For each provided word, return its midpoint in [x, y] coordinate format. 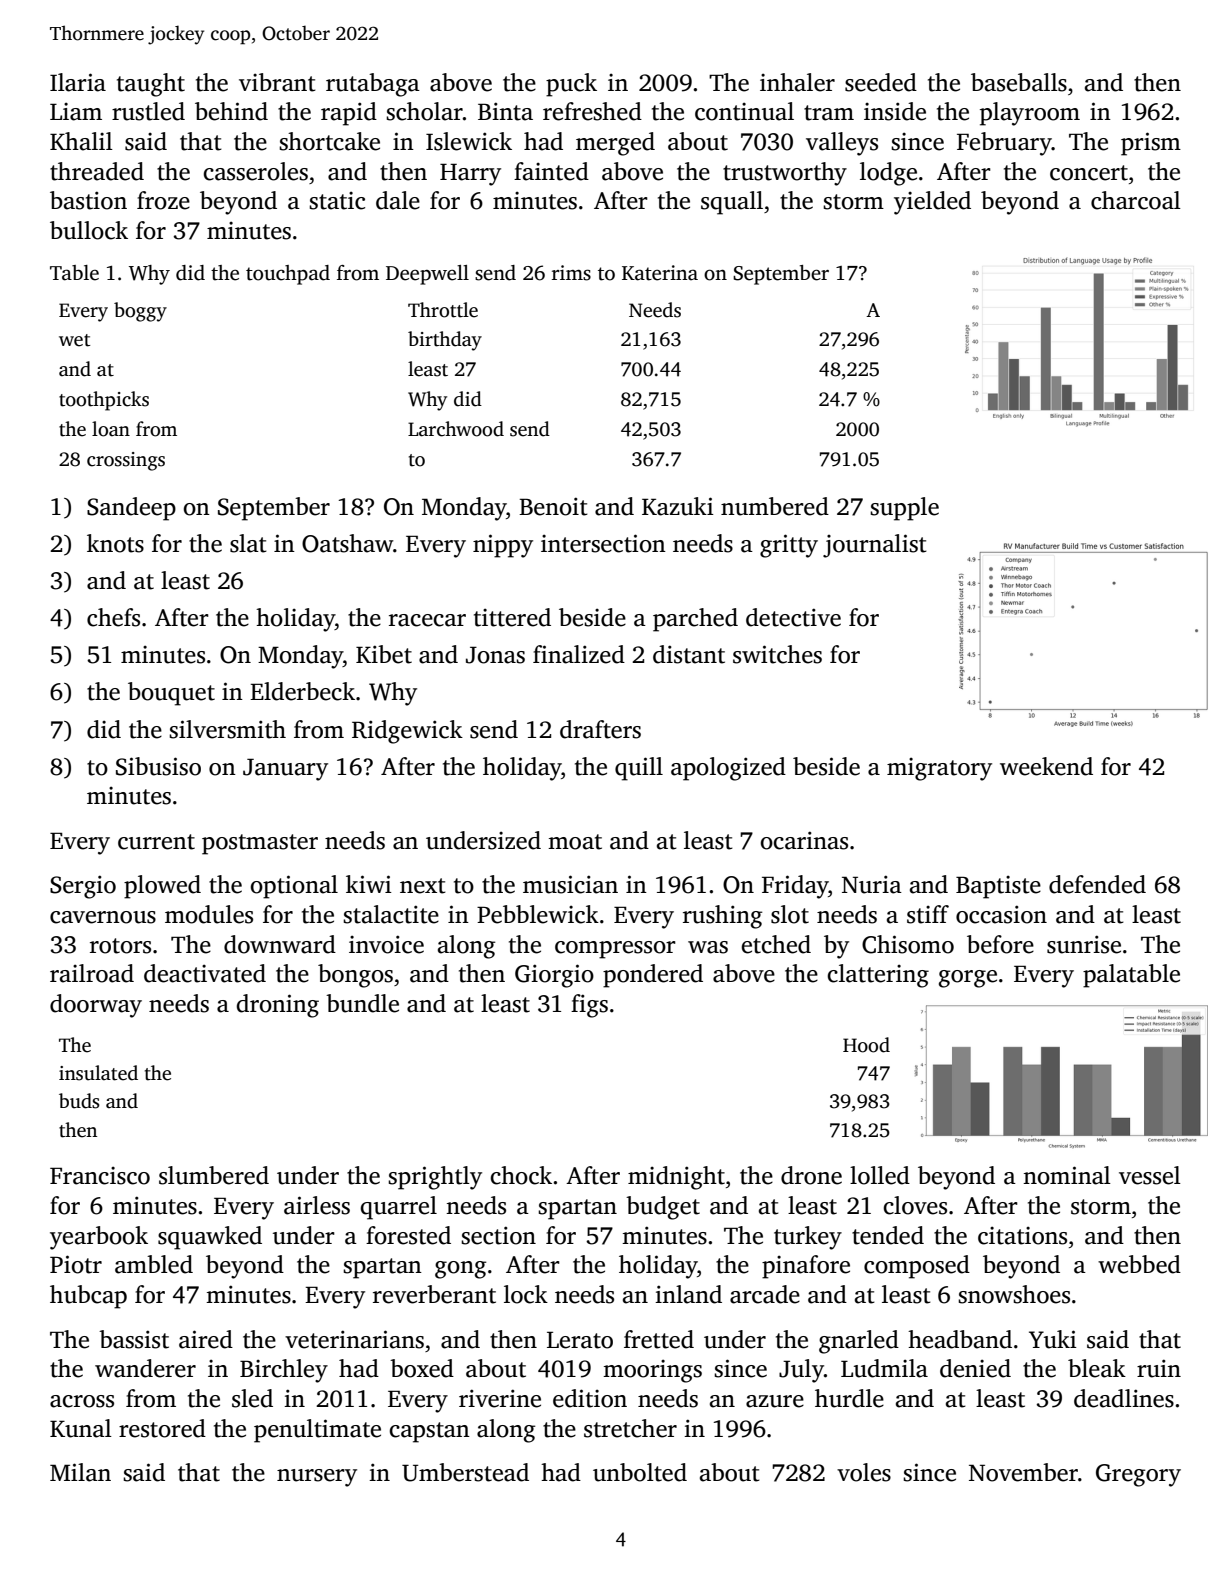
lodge [888, 174]
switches [777, 654]
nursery [317, 1478]
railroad [92, 973]
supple [904, 509]
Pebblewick [538, 914]
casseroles [256, 171]
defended [1097, 884]
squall [732, 203]
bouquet [171, 694]
